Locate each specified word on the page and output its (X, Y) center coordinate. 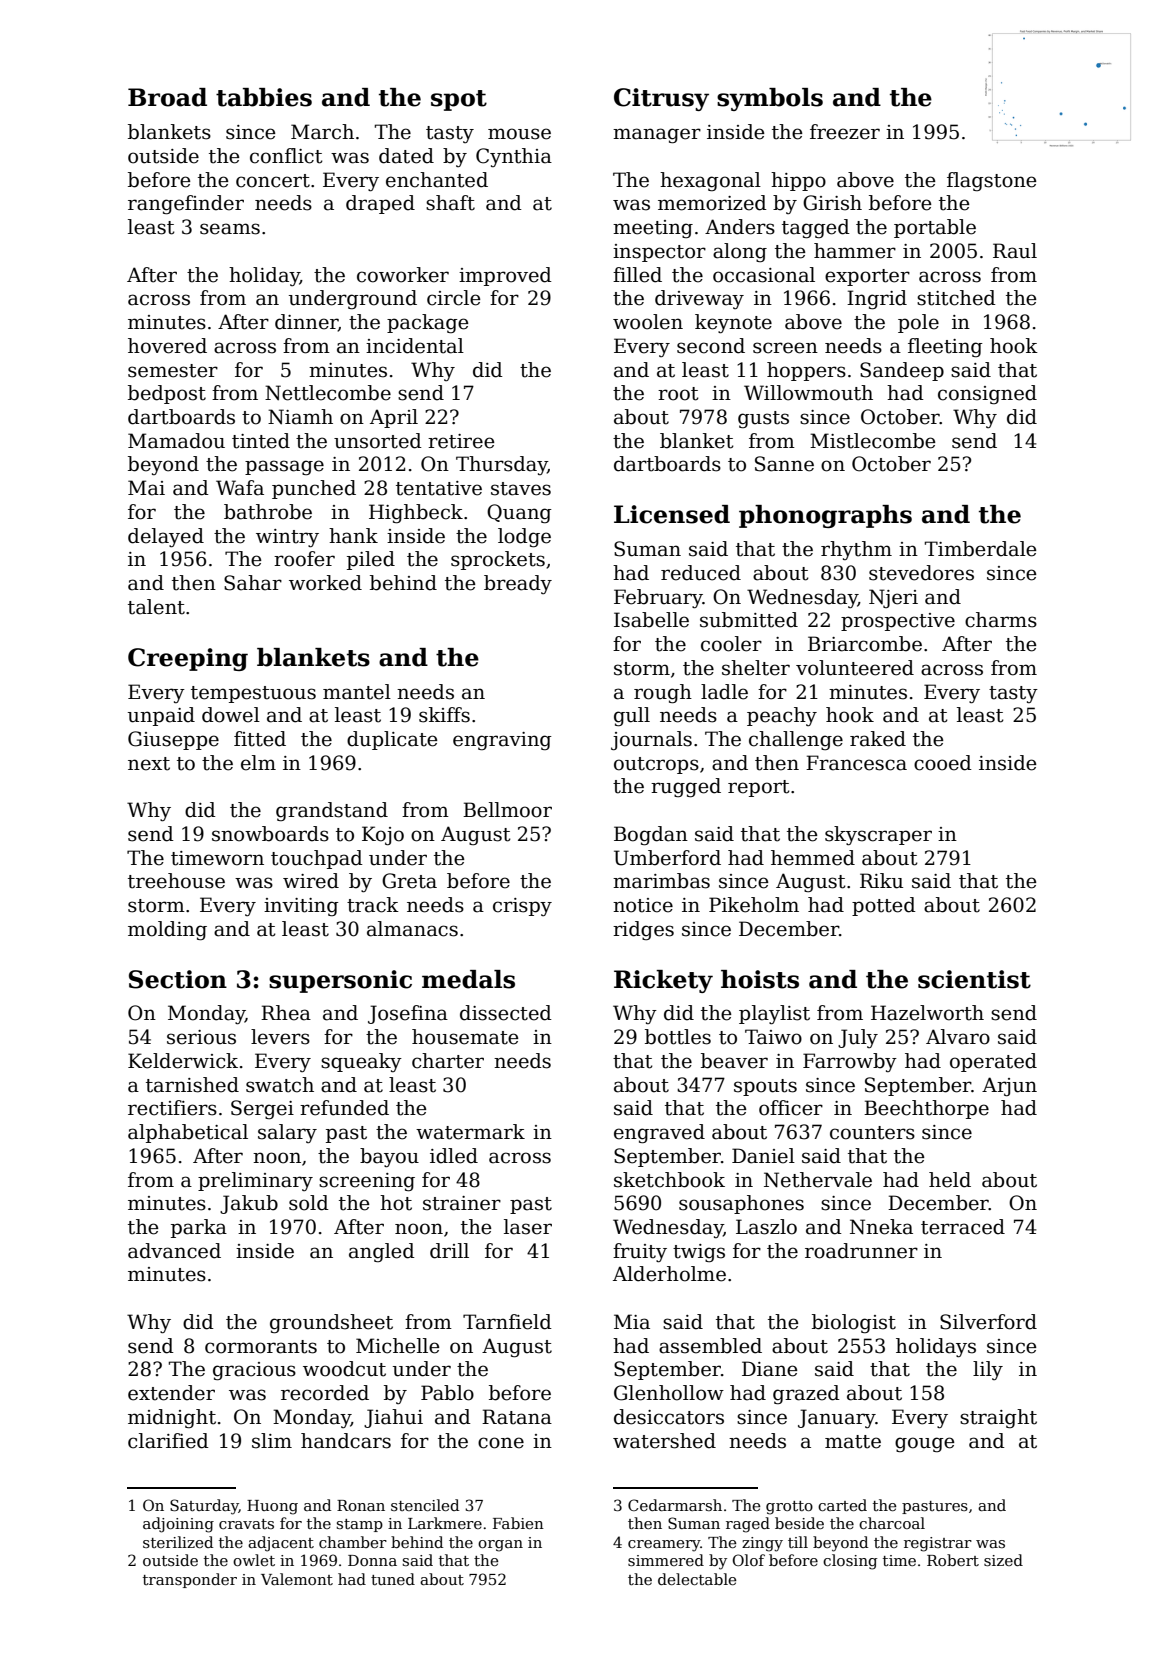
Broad (167, 97)
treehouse (176, 881)
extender (171, 1393)
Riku (881, 881)
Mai (146, 488)
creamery (664, 1546)
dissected (506, 1013)
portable (935, 228)
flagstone (991, 181)
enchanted (437, 180)
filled (637, 275)
